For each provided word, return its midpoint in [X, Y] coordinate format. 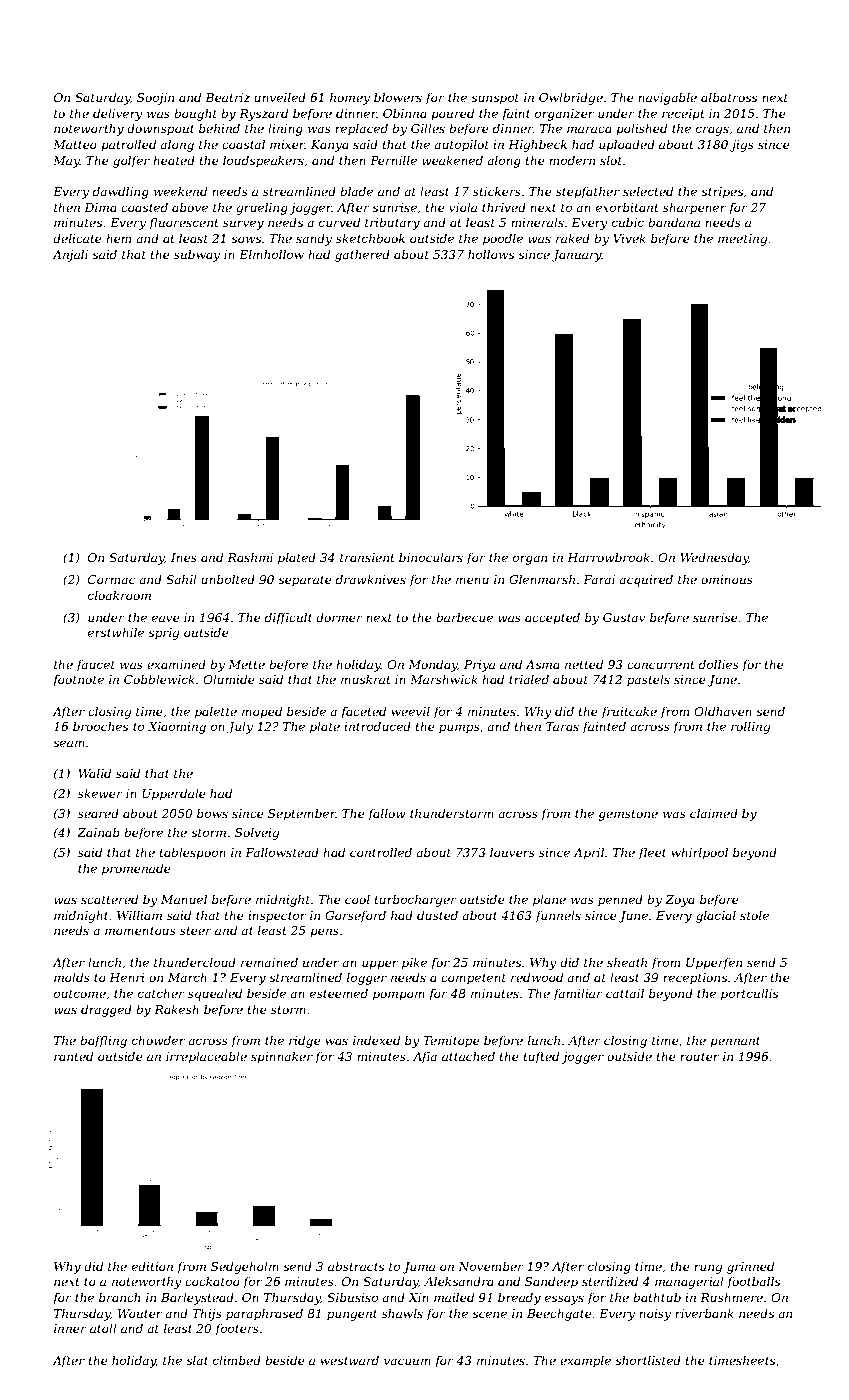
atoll [103, 1328]
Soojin [155, 99]
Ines [184, 557]
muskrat [366, 679]
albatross [729, 97]
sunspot [495, 99]
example [585, 1361]
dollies [719, 664]
